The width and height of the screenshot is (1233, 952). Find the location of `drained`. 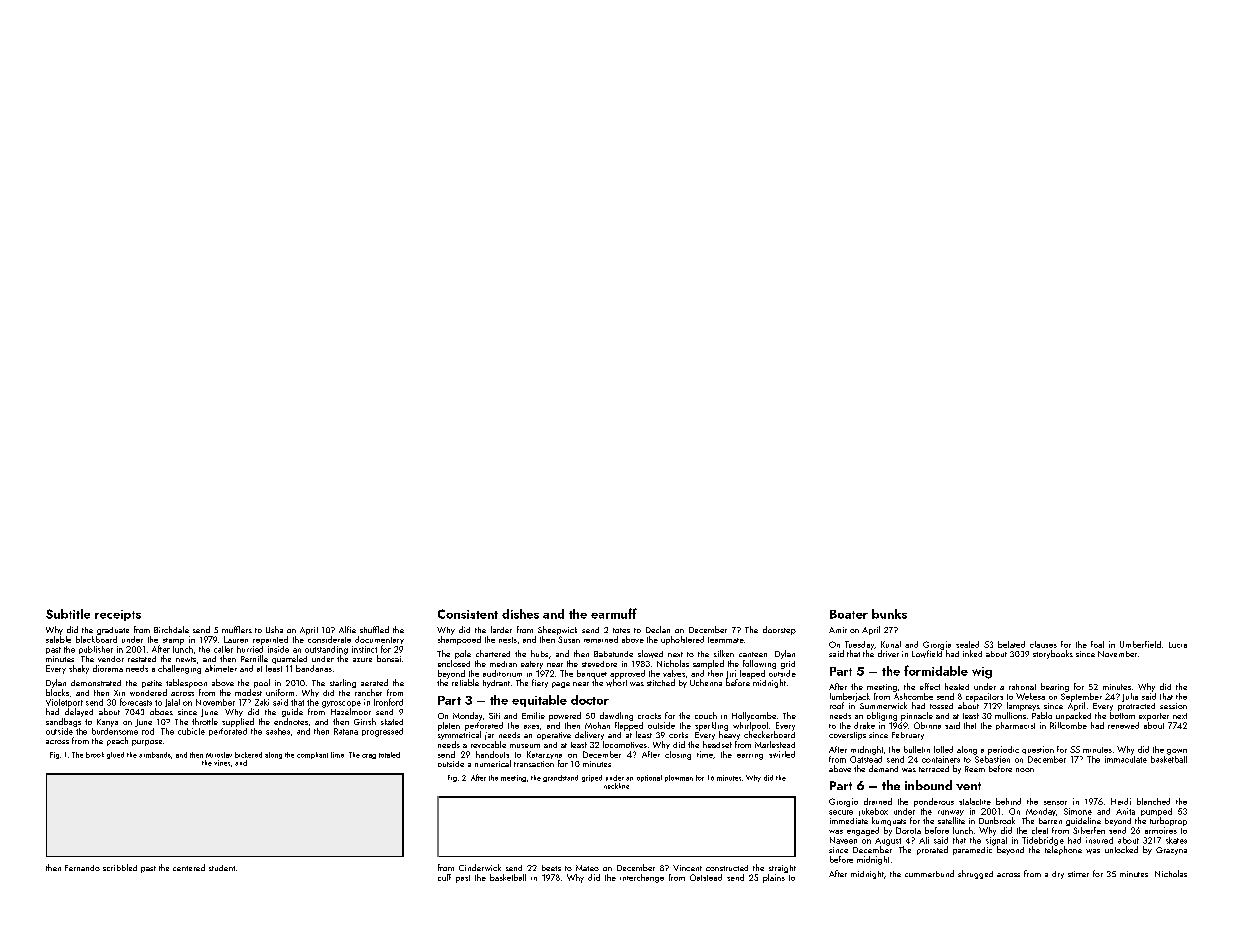

drained is located at coordinates (878, 801).
